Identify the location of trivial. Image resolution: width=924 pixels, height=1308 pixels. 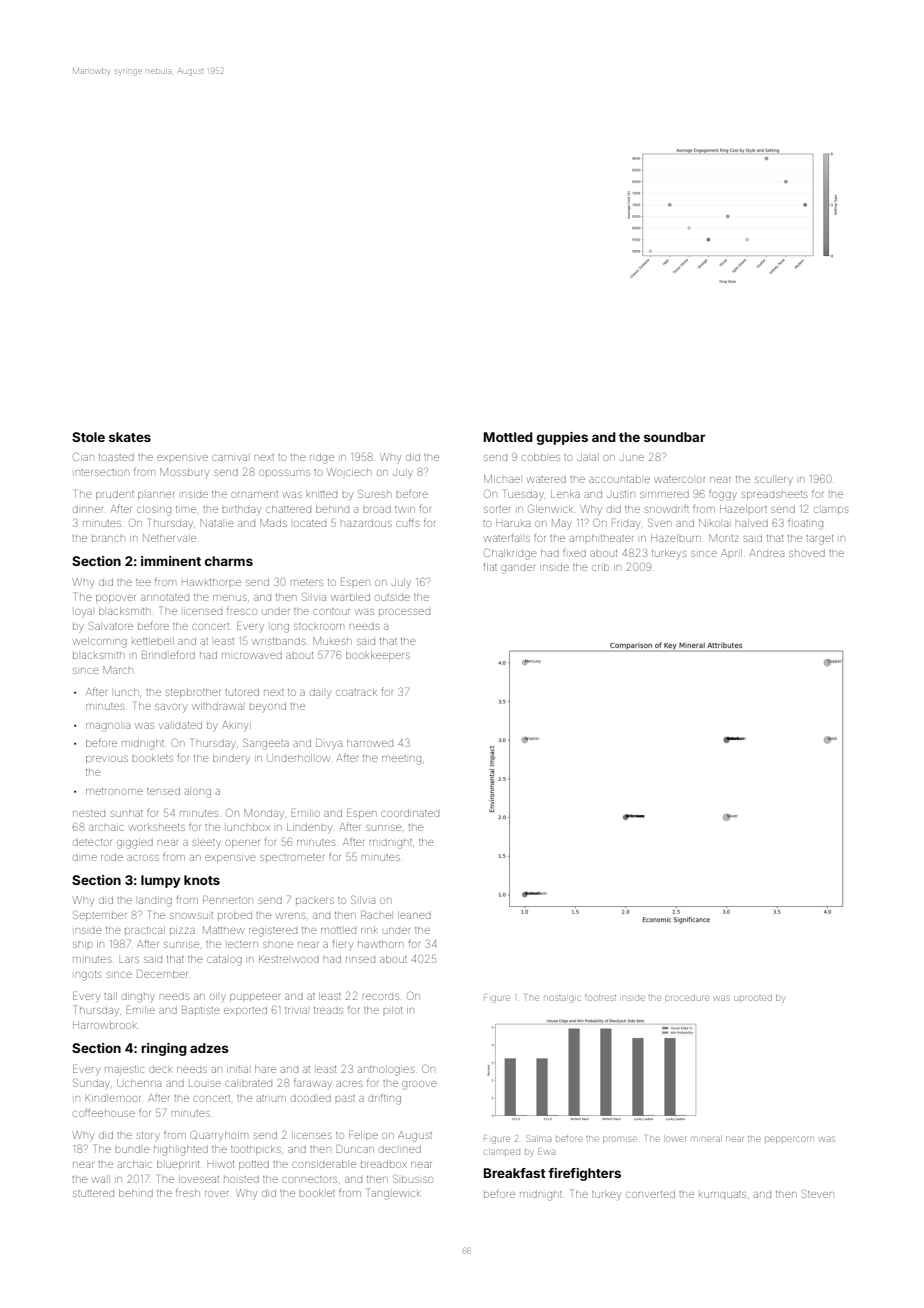
(296, 1010).
